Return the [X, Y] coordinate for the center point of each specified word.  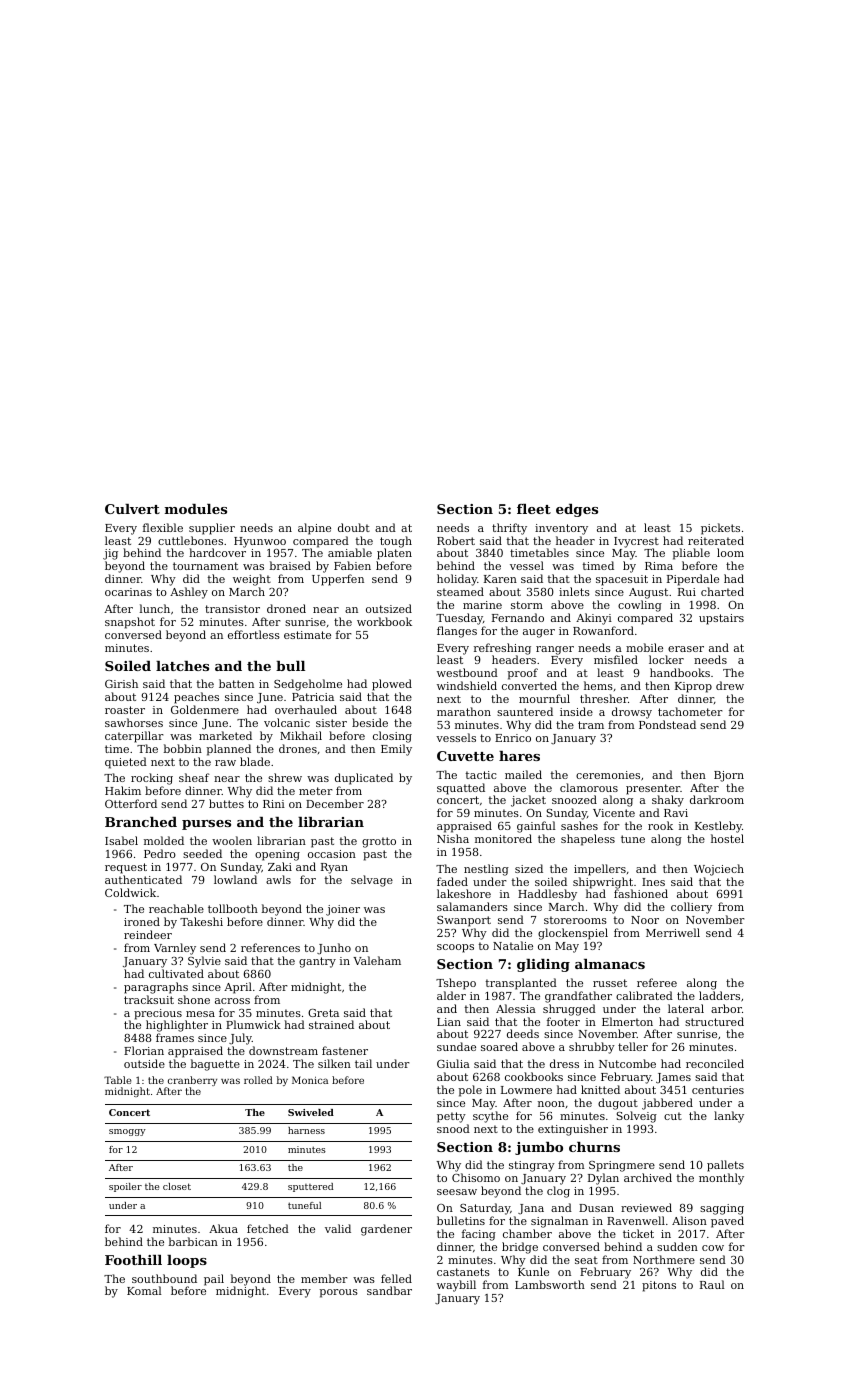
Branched [141, 822]
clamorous [589, 787]
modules [196, 509]
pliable [691, 554]
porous [338, 1293]
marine [482, 605]
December [335, 803]
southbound [164, 1278]
